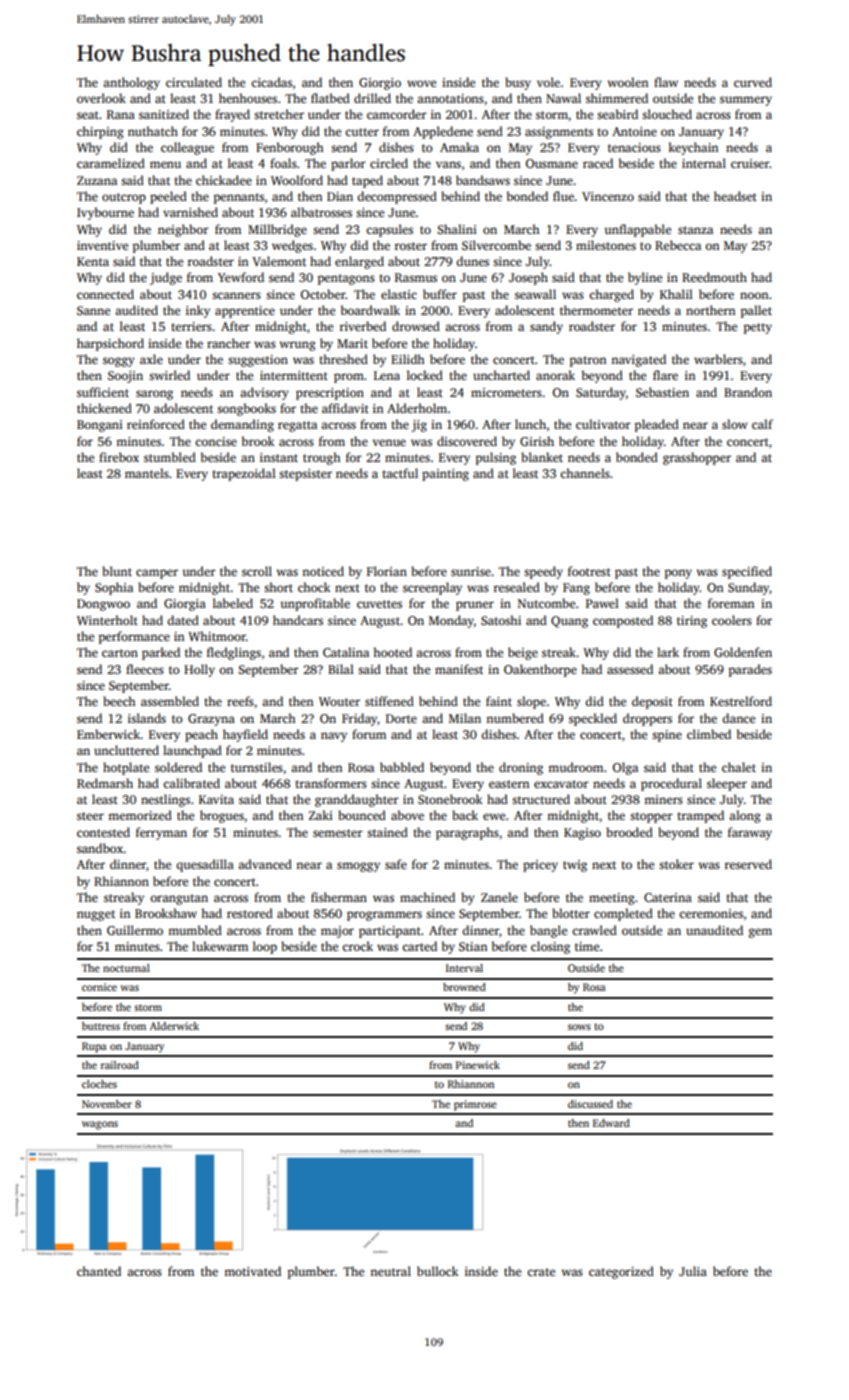  Describe the element at coordinates (668, 652) in the page. I see `lark` at that location.
